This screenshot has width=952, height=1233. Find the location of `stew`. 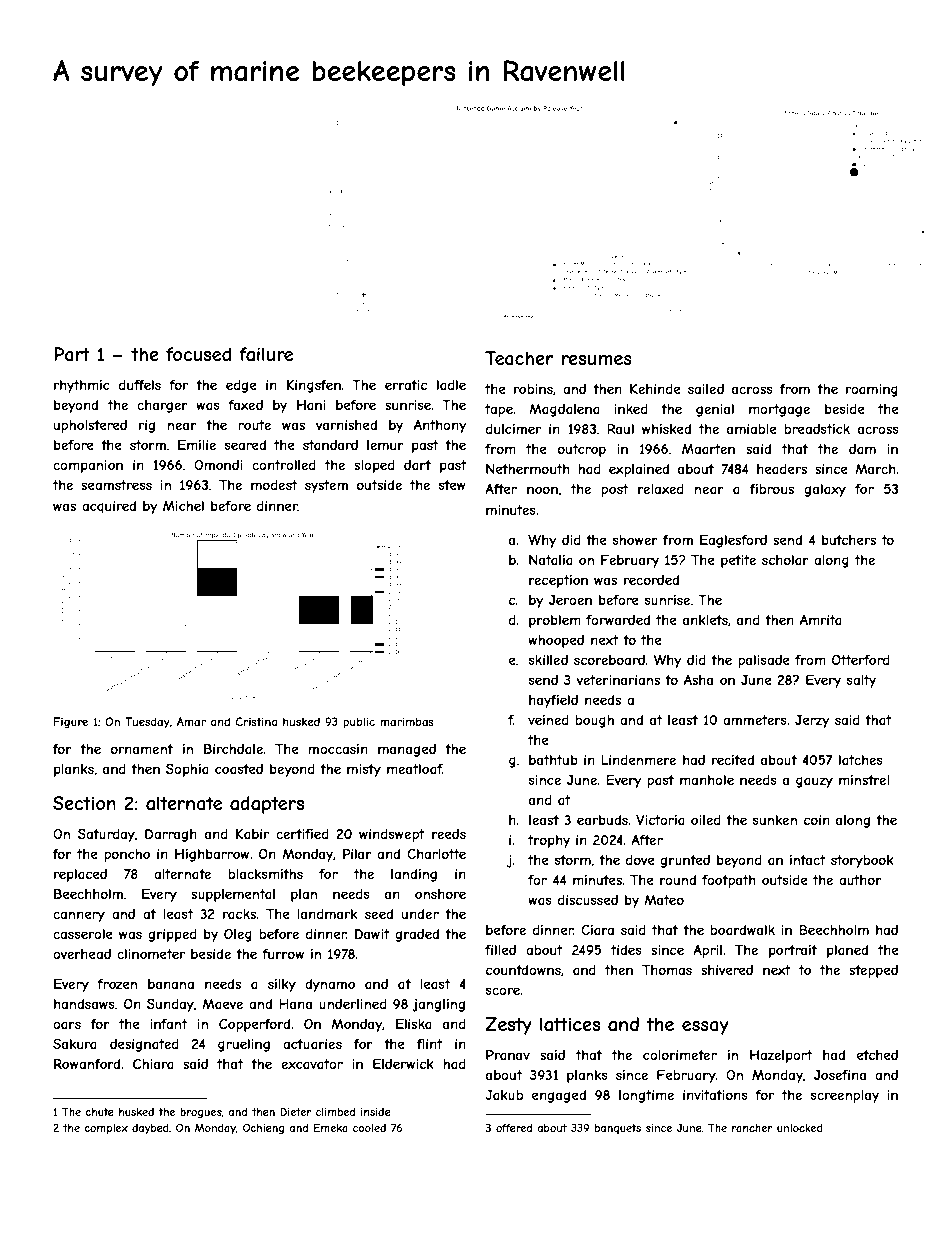

stew is located at coordinates (452, 485).
